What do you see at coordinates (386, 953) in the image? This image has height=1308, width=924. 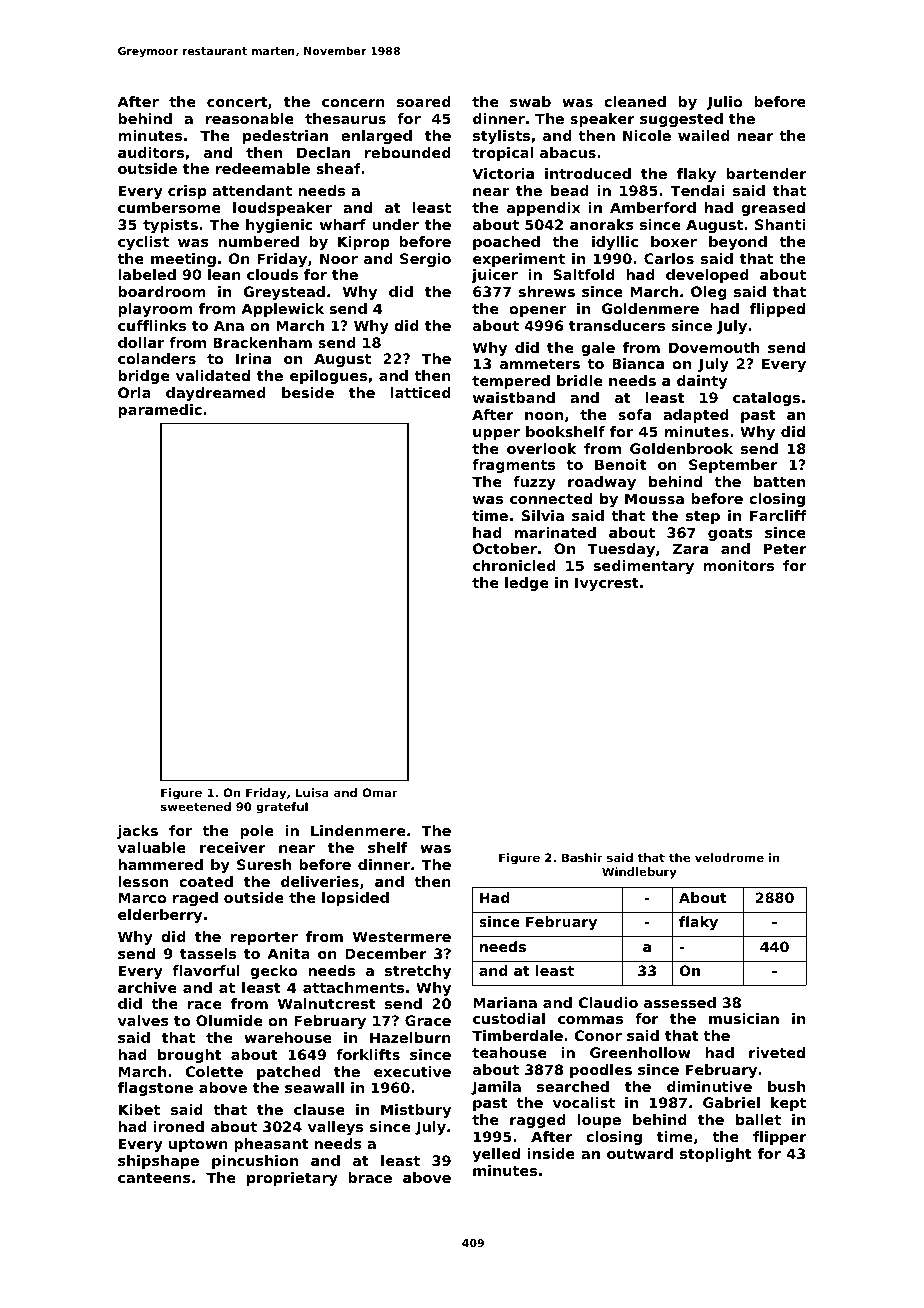 I see `December` at bounding box center [386, 953].
